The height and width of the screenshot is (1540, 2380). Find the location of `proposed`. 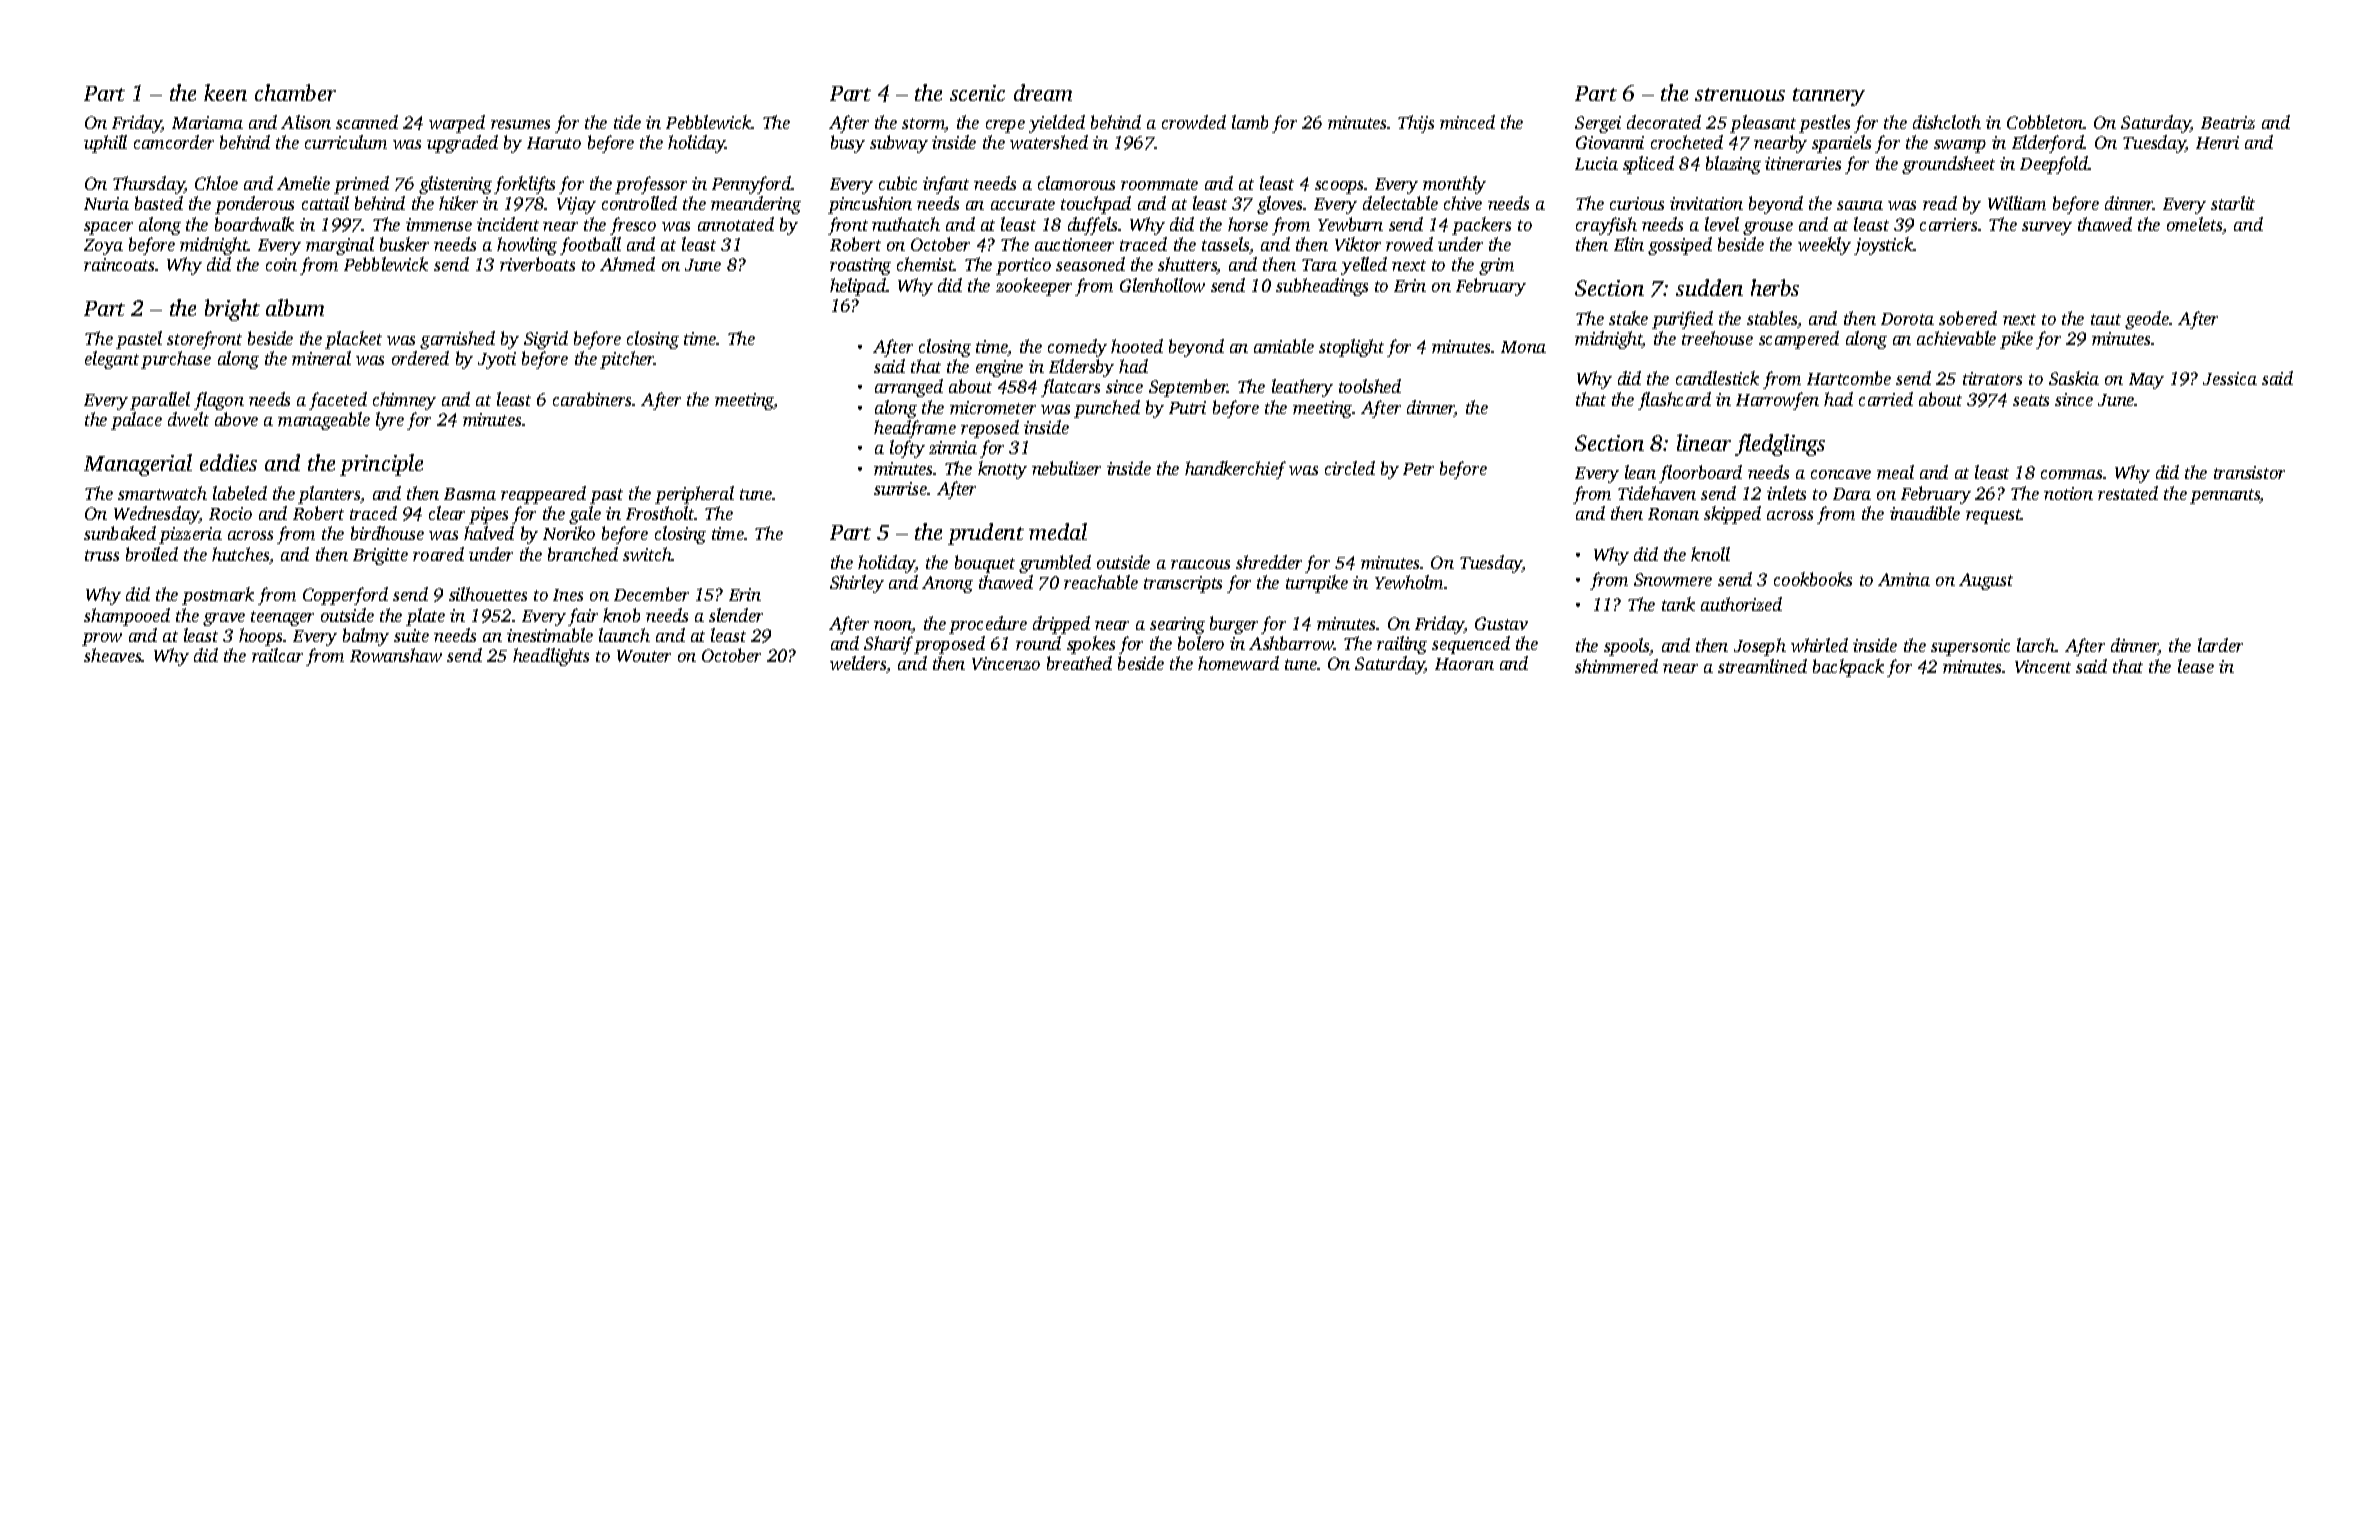

proposed is located at coordinates (949, 645).
